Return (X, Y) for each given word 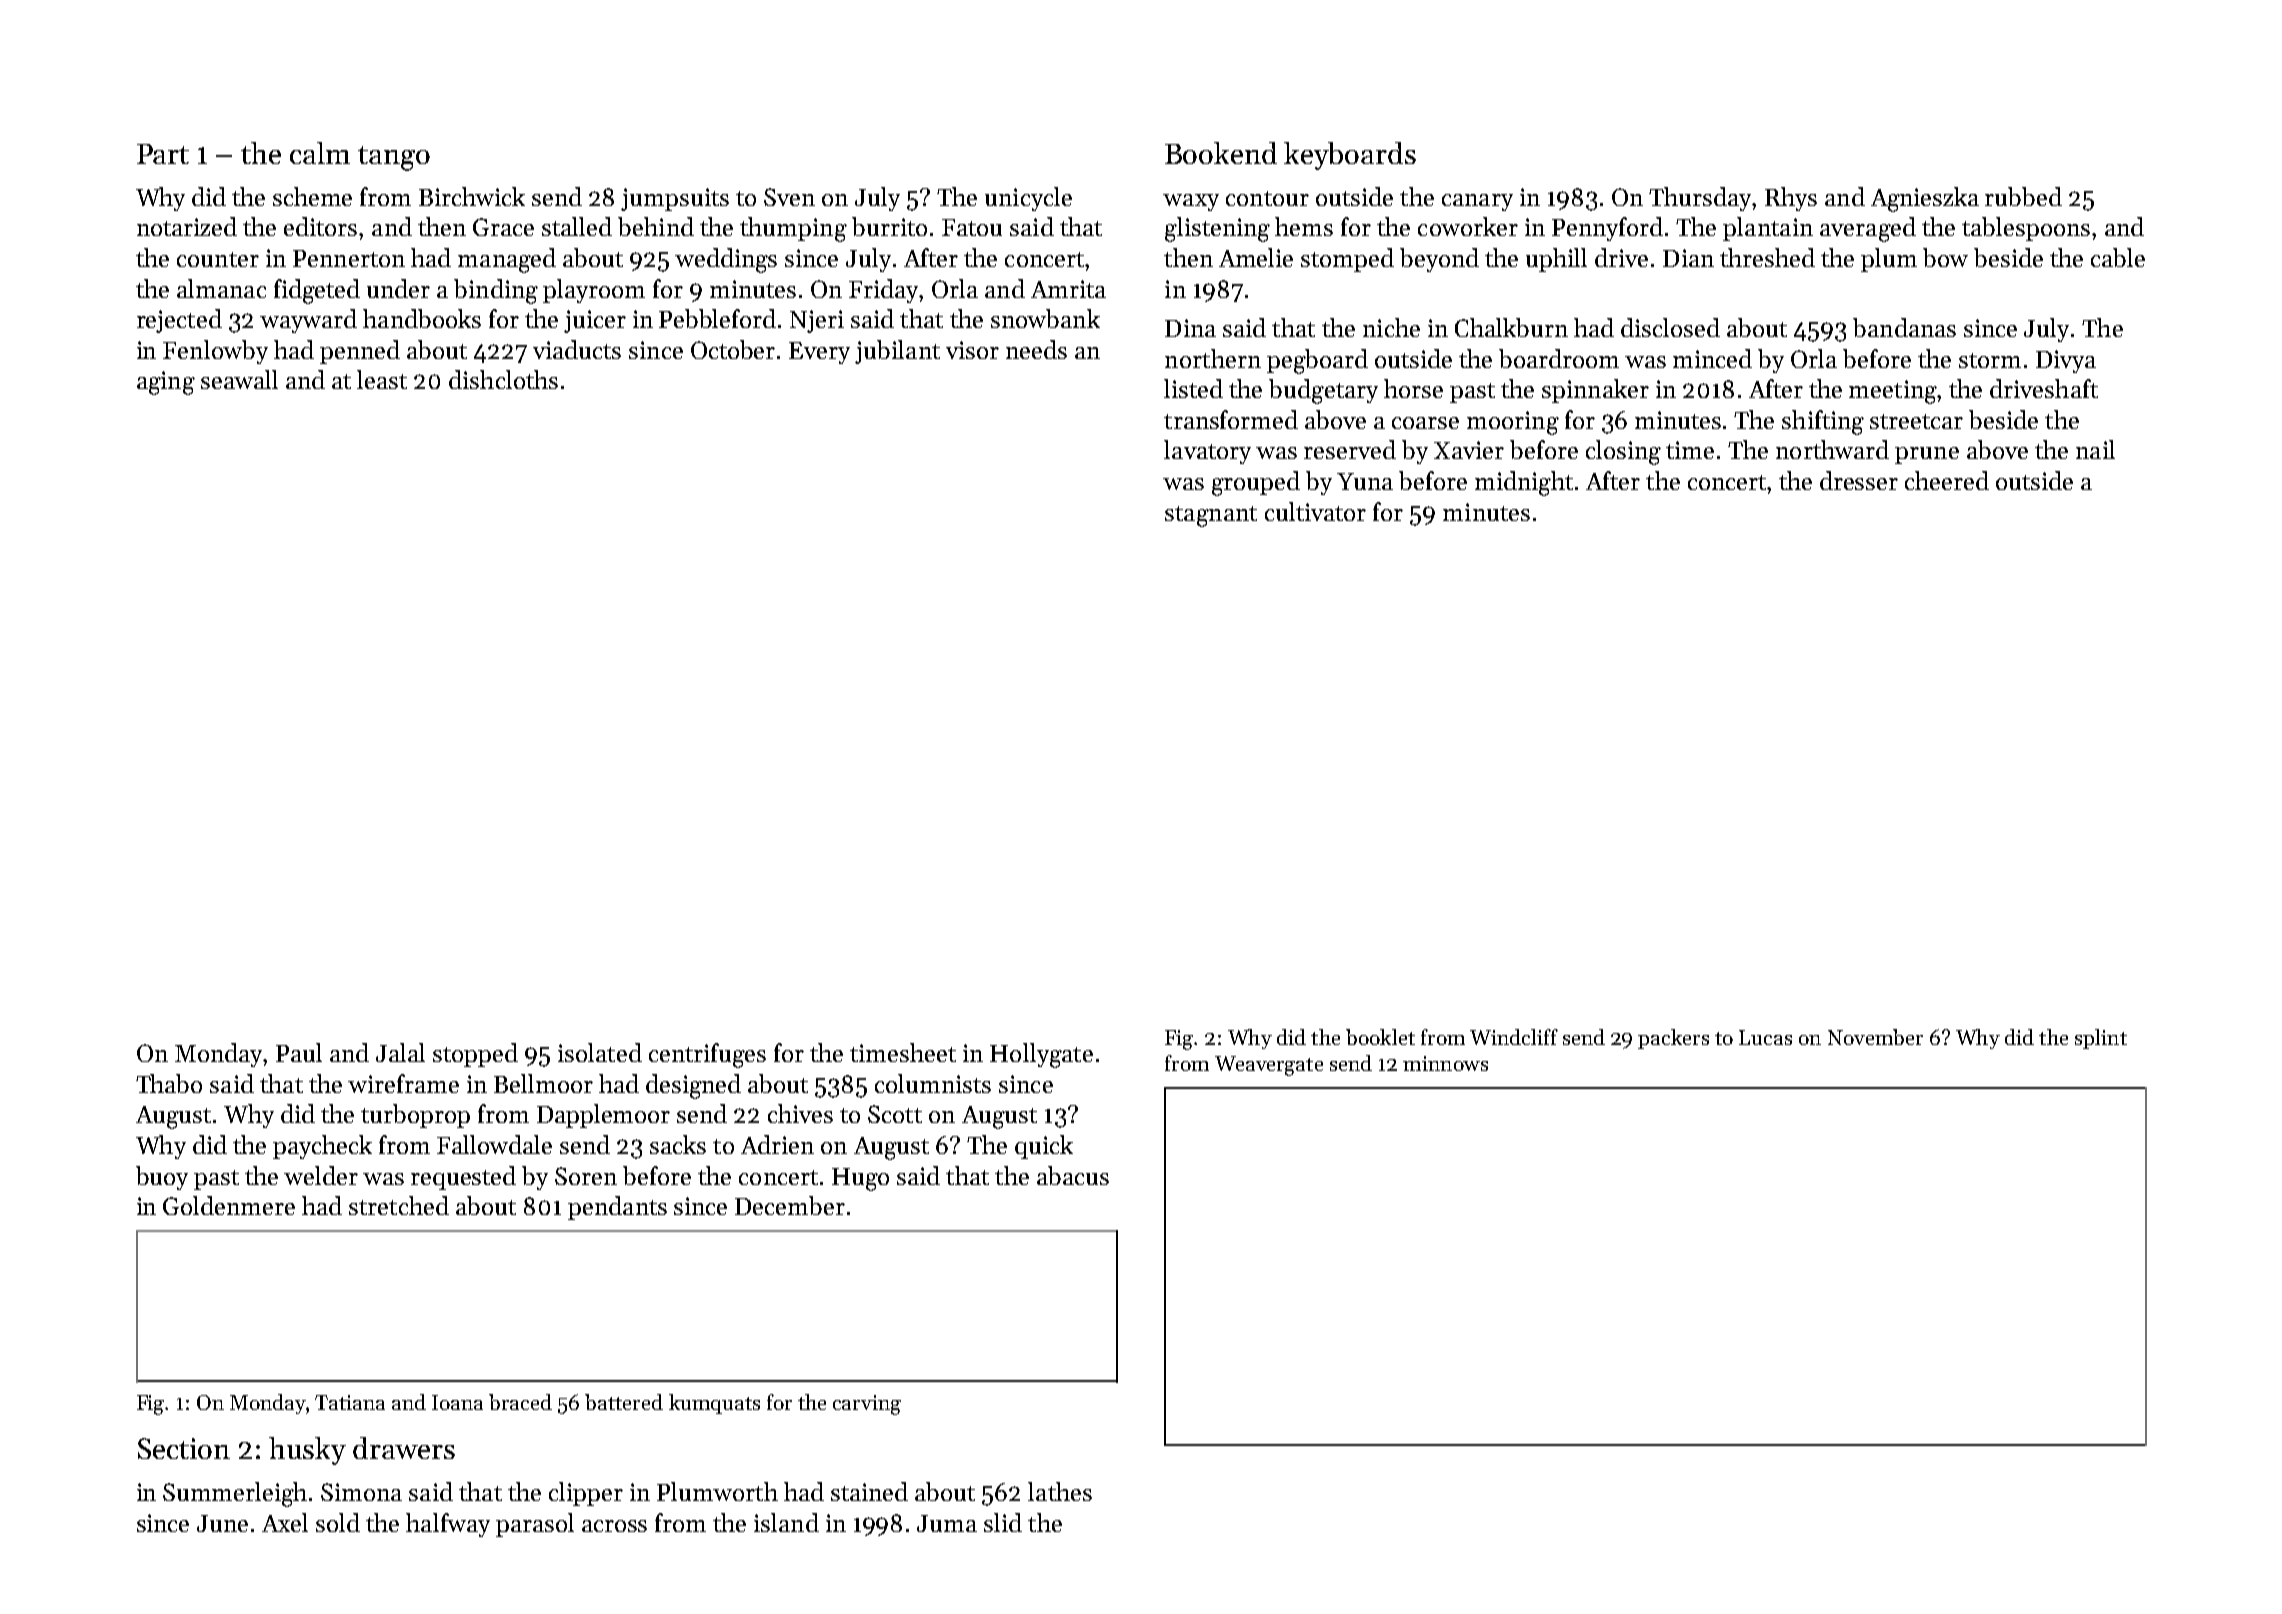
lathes (1060, 1491)
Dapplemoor (603, 1116)
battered (624, 1402)
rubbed (2023, 196)
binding (496, 291)
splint (2101, 1039)
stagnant (1211, 516)
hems (1304, 226)
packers (1673, 1039)
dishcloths (503, 379)
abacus (1073, 1175)
